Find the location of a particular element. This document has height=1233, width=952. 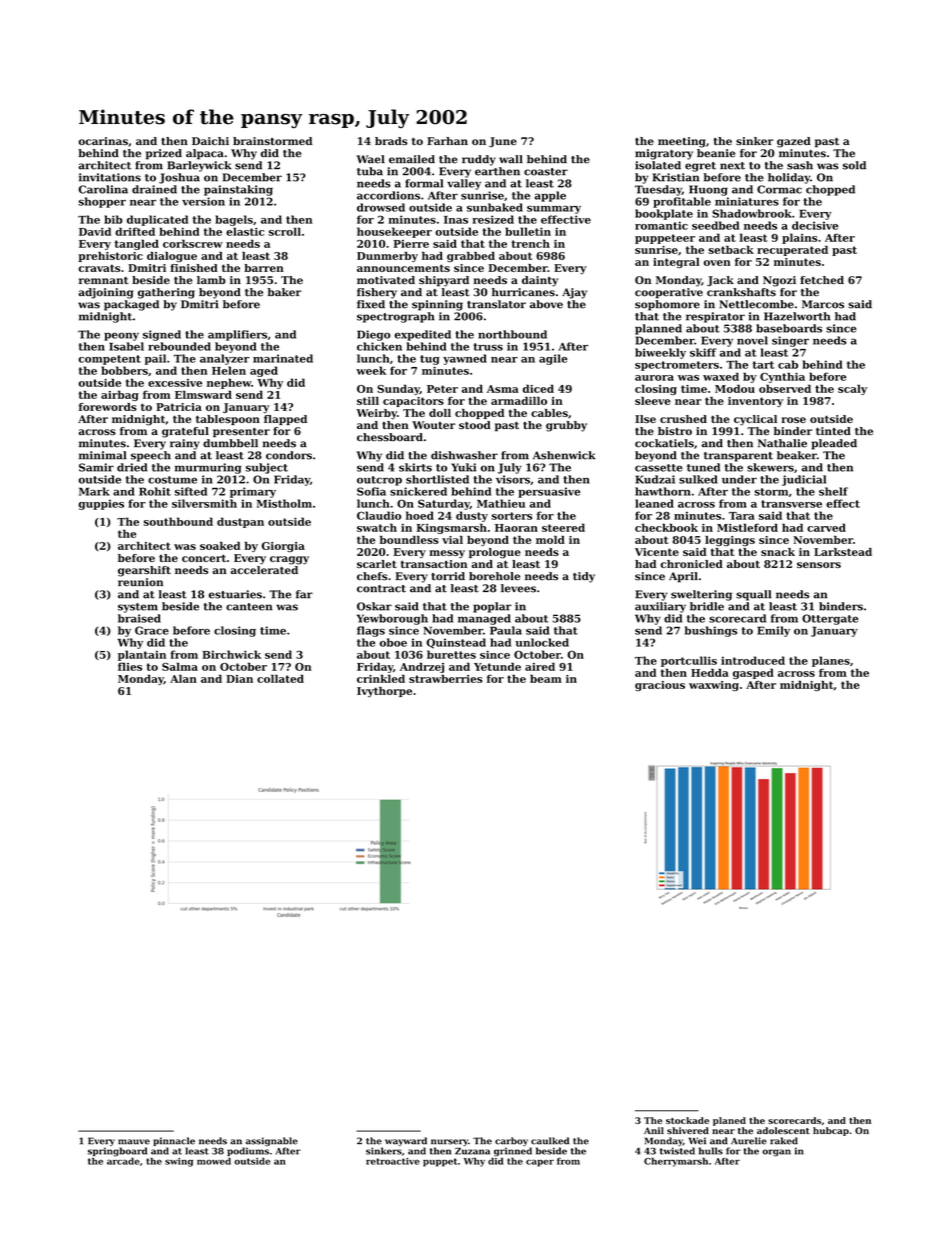

crinkled is located at coordinates (381, 678).
